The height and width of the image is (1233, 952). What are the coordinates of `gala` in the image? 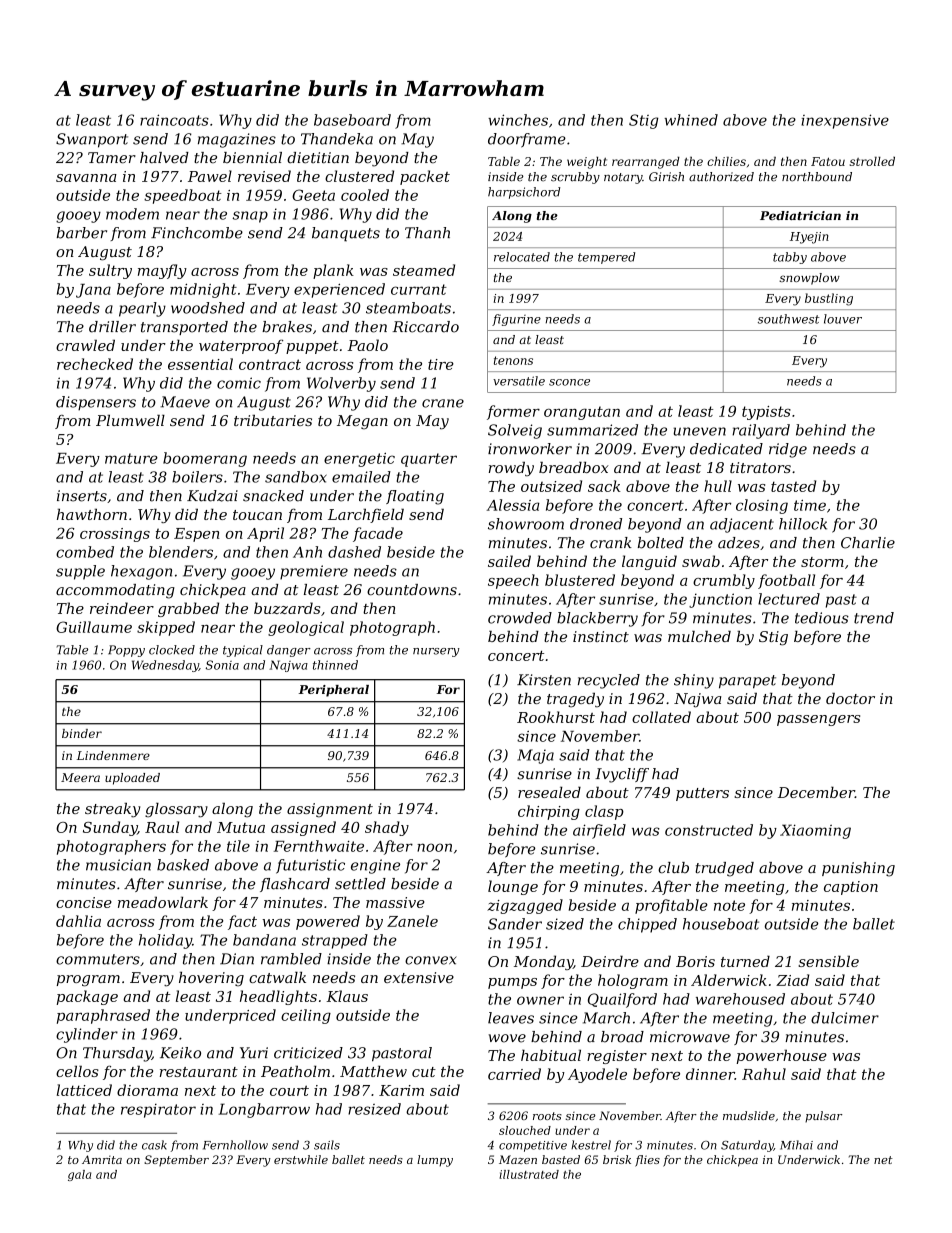 It's located at (79, 1175).
